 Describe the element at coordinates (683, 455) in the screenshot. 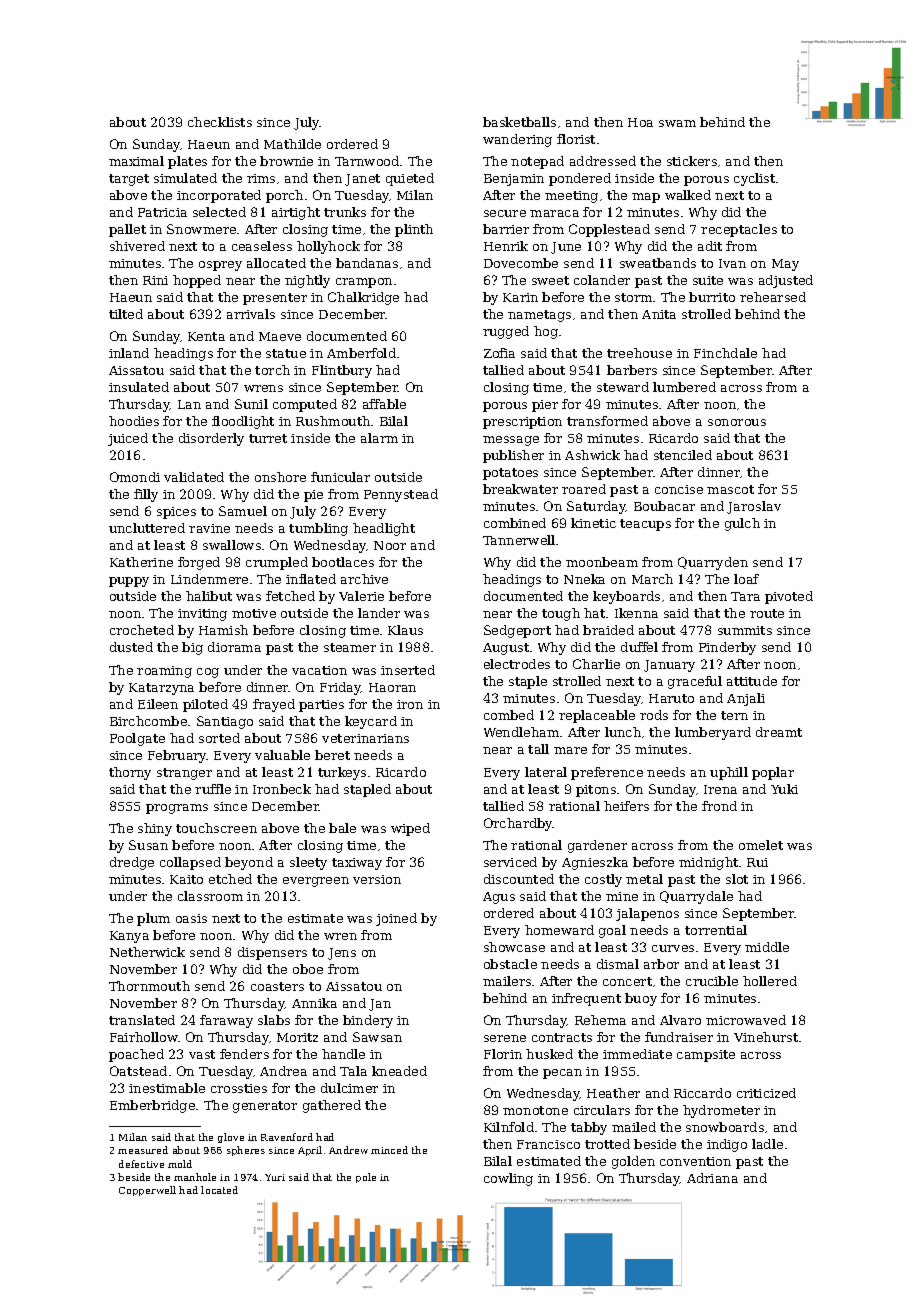

I see `stenciled` at that location.
